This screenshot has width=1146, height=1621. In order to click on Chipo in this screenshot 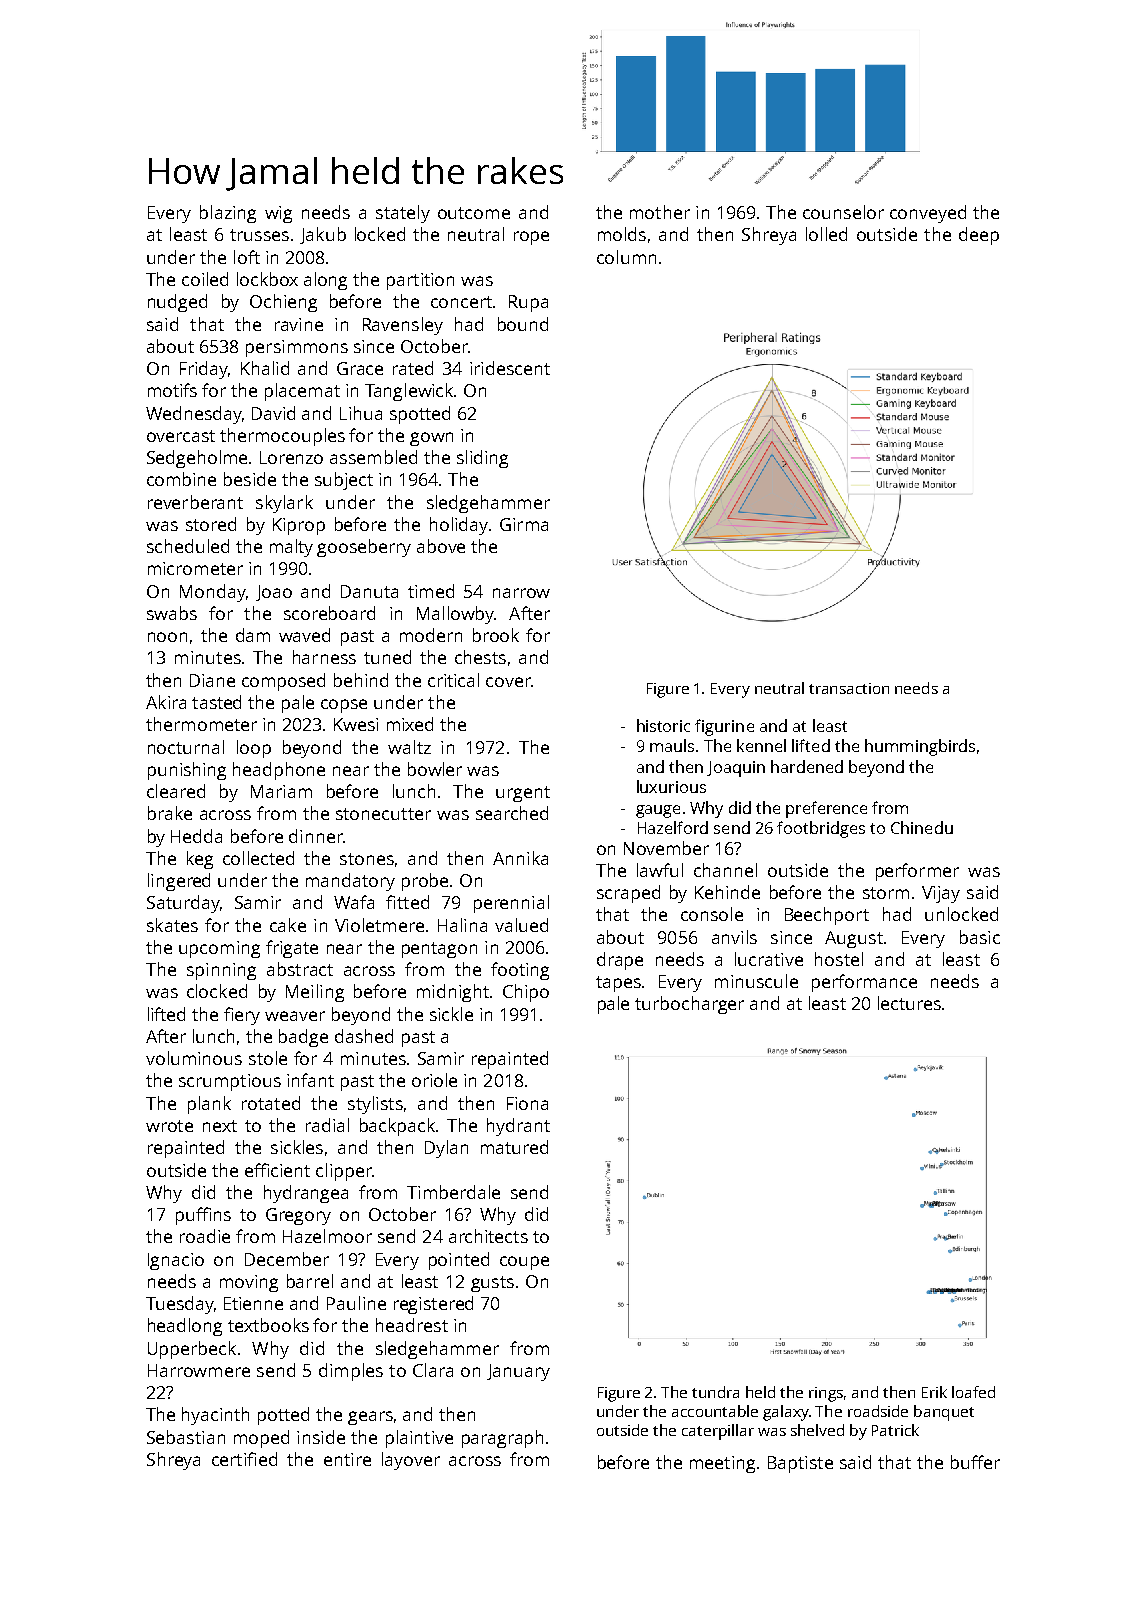, I will do `click(526, 993)`.
